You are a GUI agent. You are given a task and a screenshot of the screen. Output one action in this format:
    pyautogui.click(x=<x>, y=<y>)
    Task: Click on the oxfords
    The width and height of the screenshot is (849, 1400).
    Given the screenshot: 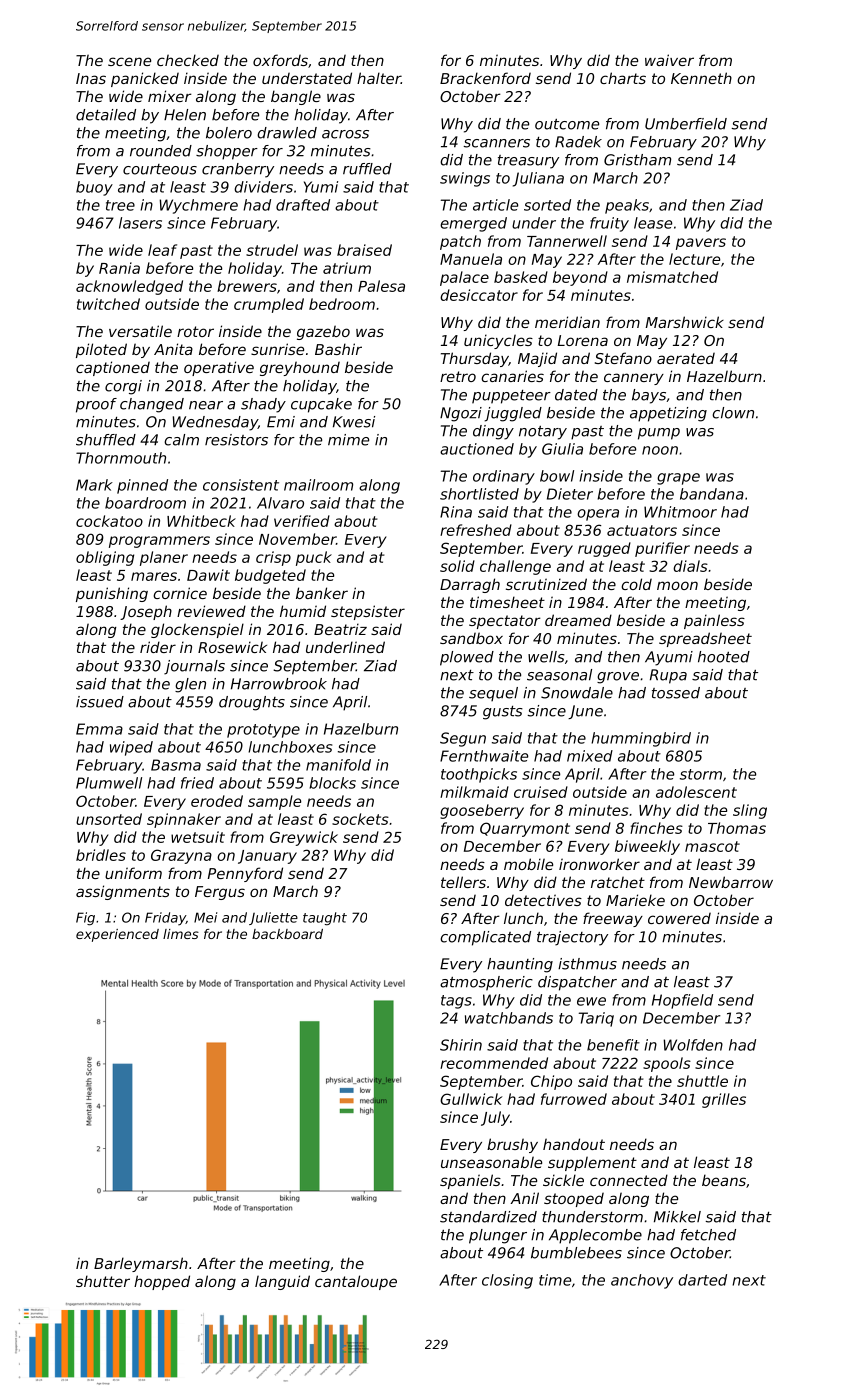 What is the action you would take?
    pyautogui.click(x=280, y=60)
